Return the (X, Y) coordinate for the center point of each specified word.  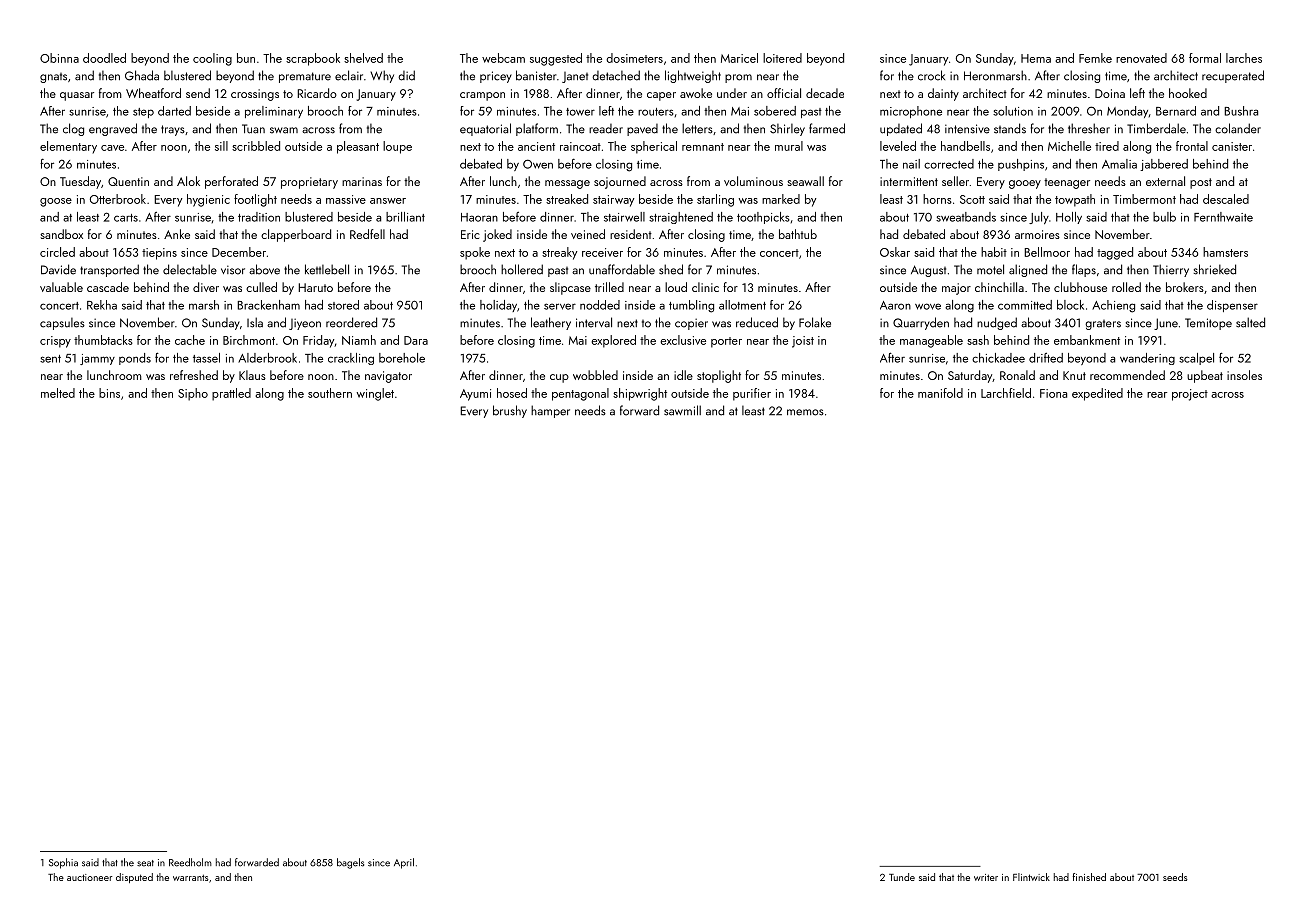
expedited (1097, 394)
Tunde (902, 877)
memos (805, 412)
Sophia (63, 863)
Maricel (739, 58)
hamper (550, 411)
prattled (231, 394)
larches (1244, 58)
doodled (104, 58)
